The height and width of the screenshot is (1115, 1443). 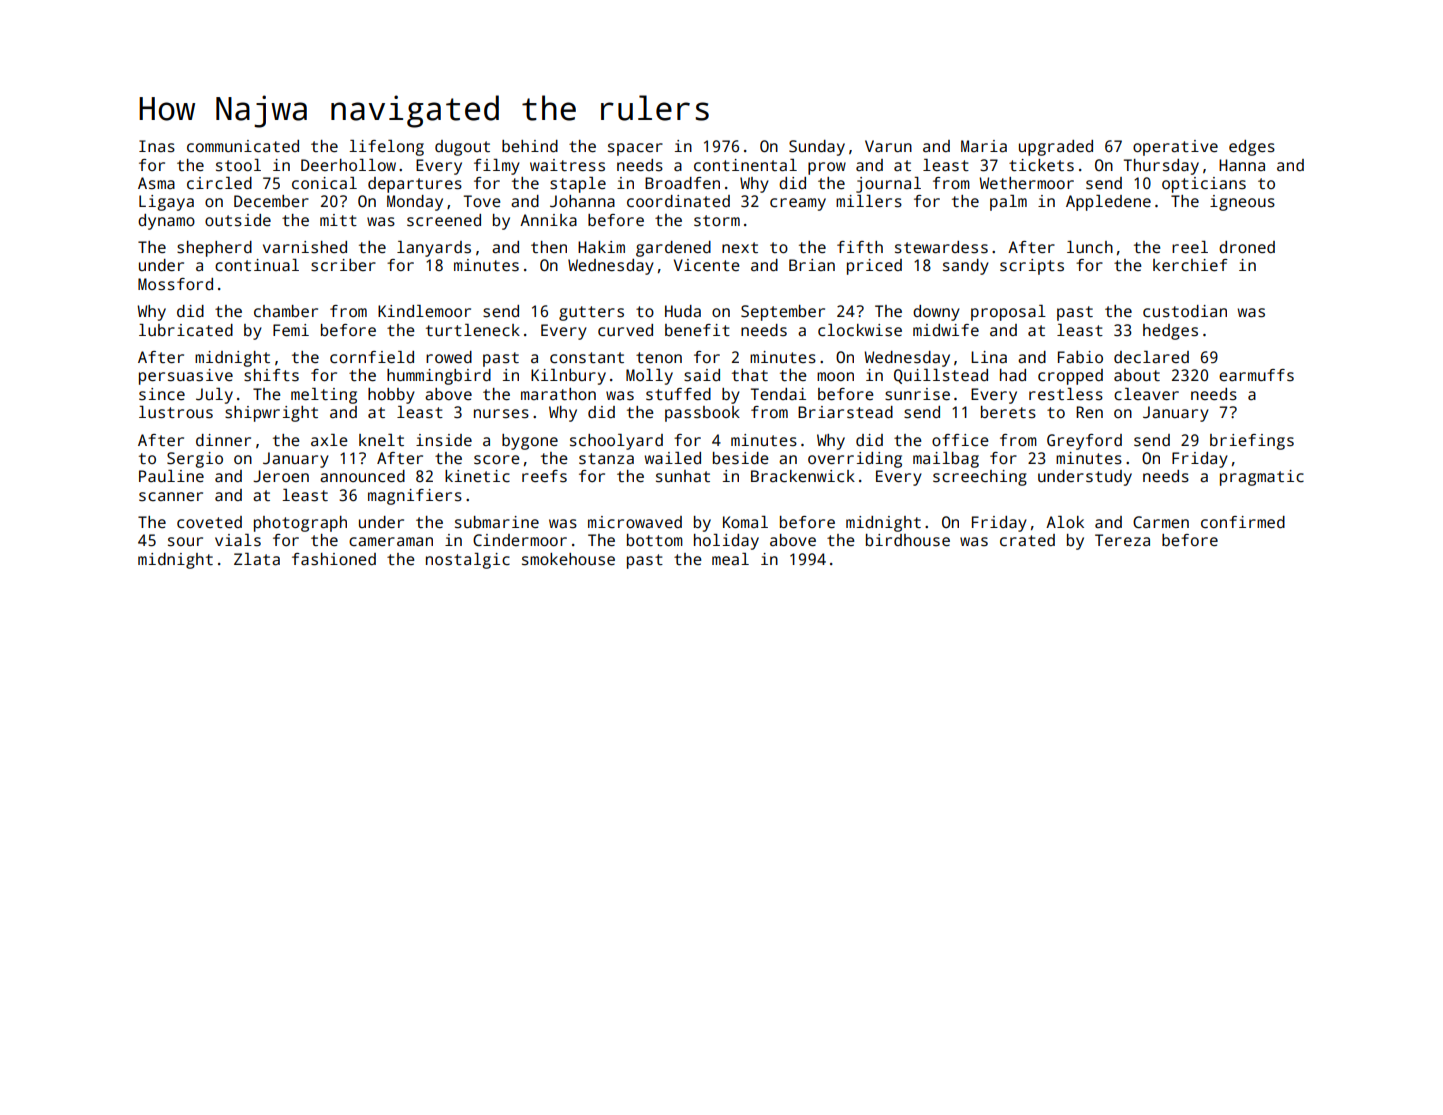 I want to click on fashioned, so click(x=334, y=559).
